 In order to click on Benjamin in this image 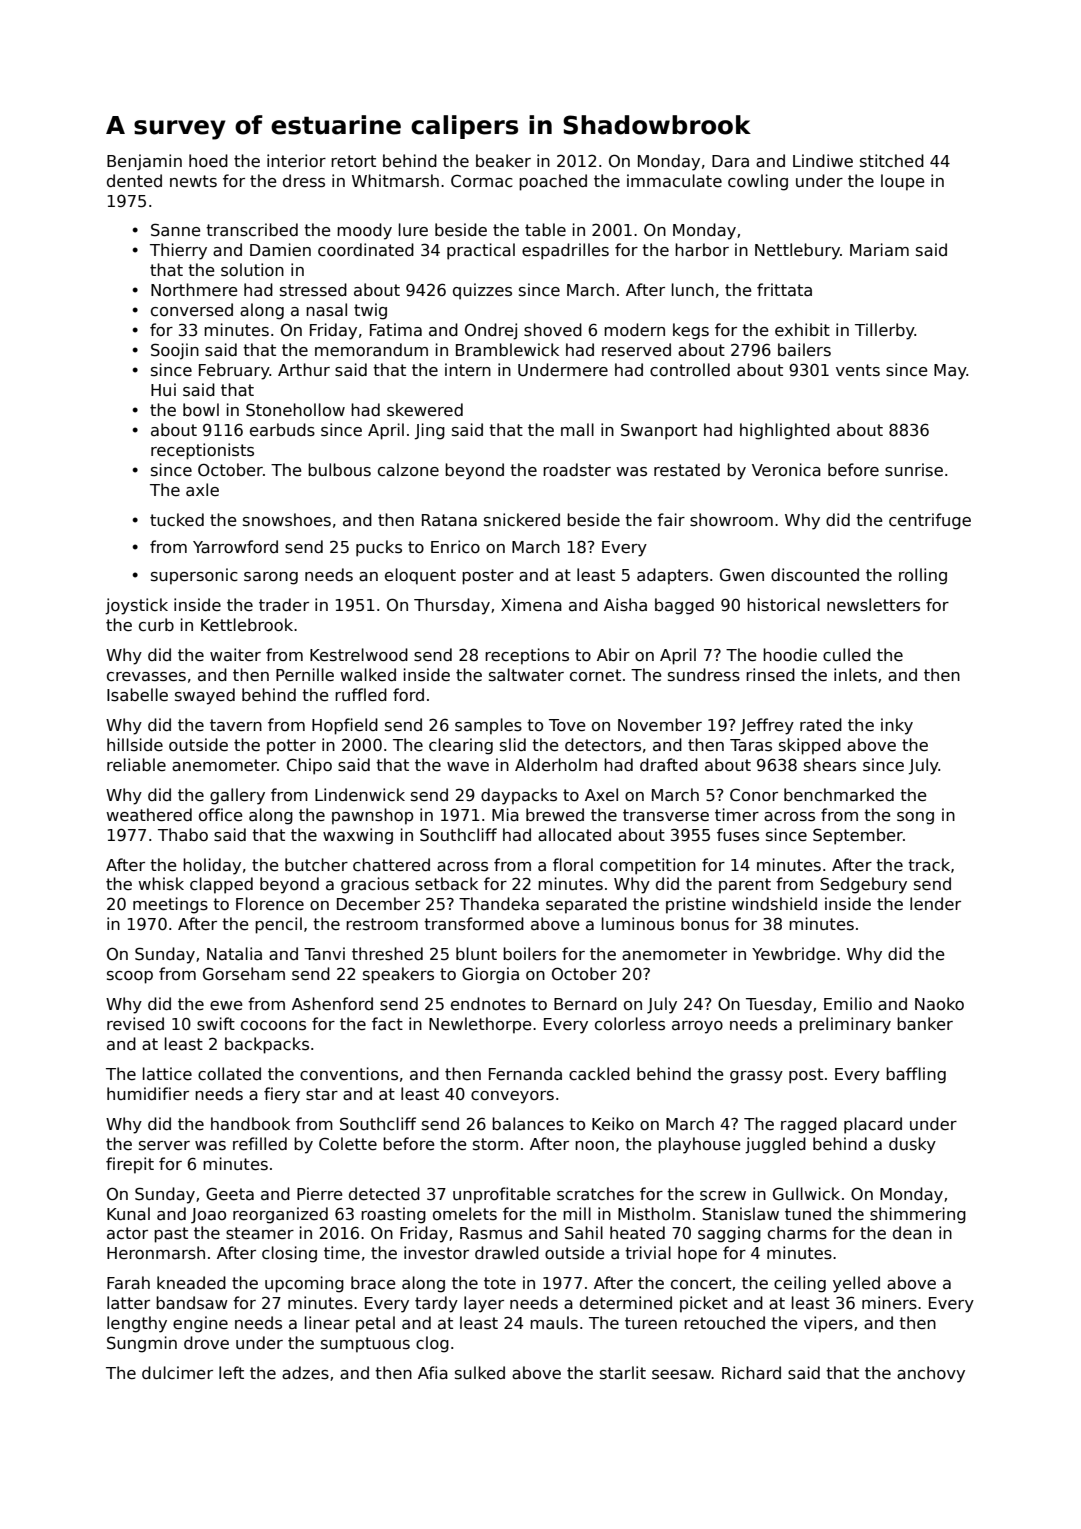, I will do `click(144, 162)`.
